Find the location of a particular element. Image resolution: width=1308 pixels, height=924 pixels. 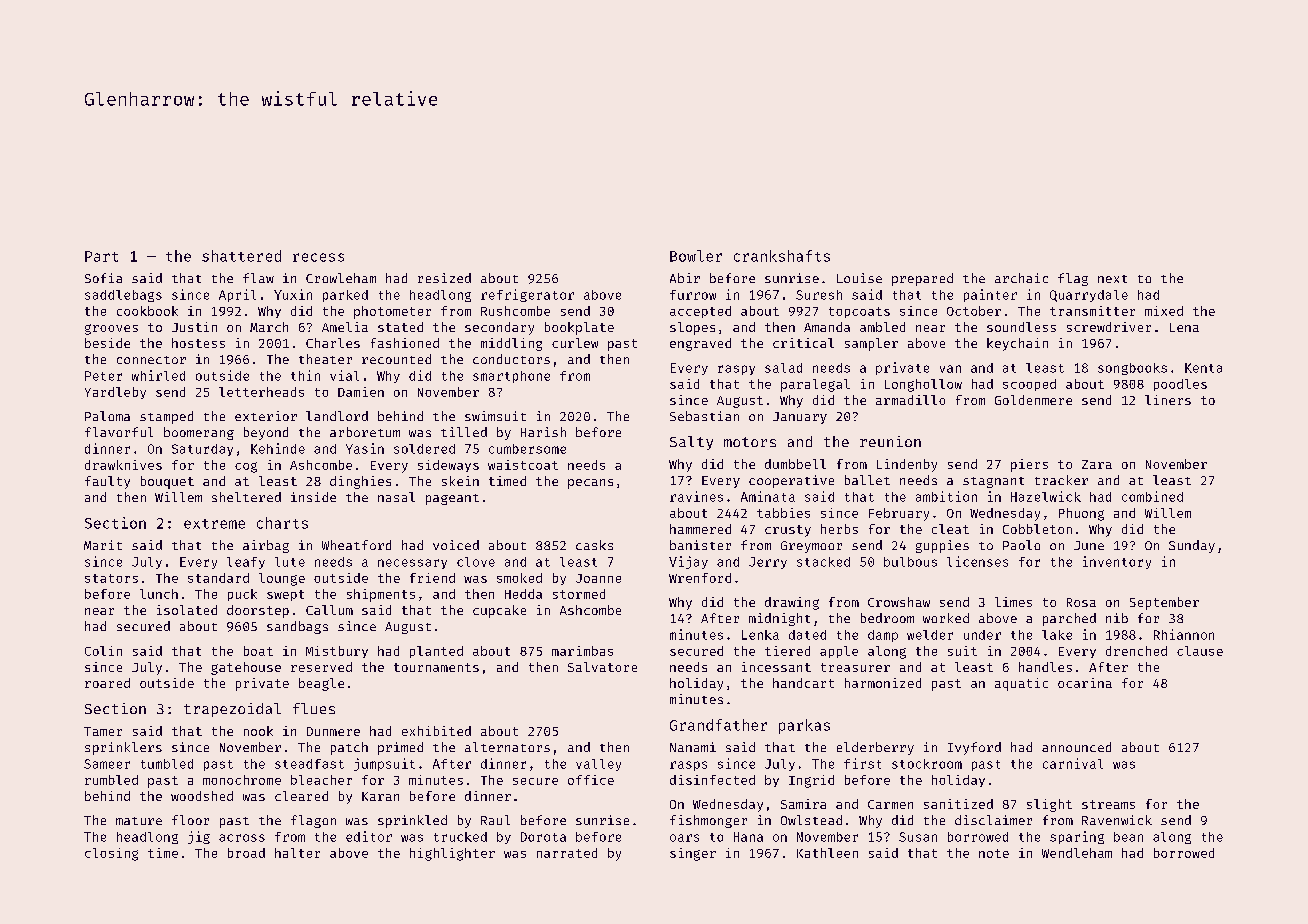

ravines is located at coordinates (696, 496).
